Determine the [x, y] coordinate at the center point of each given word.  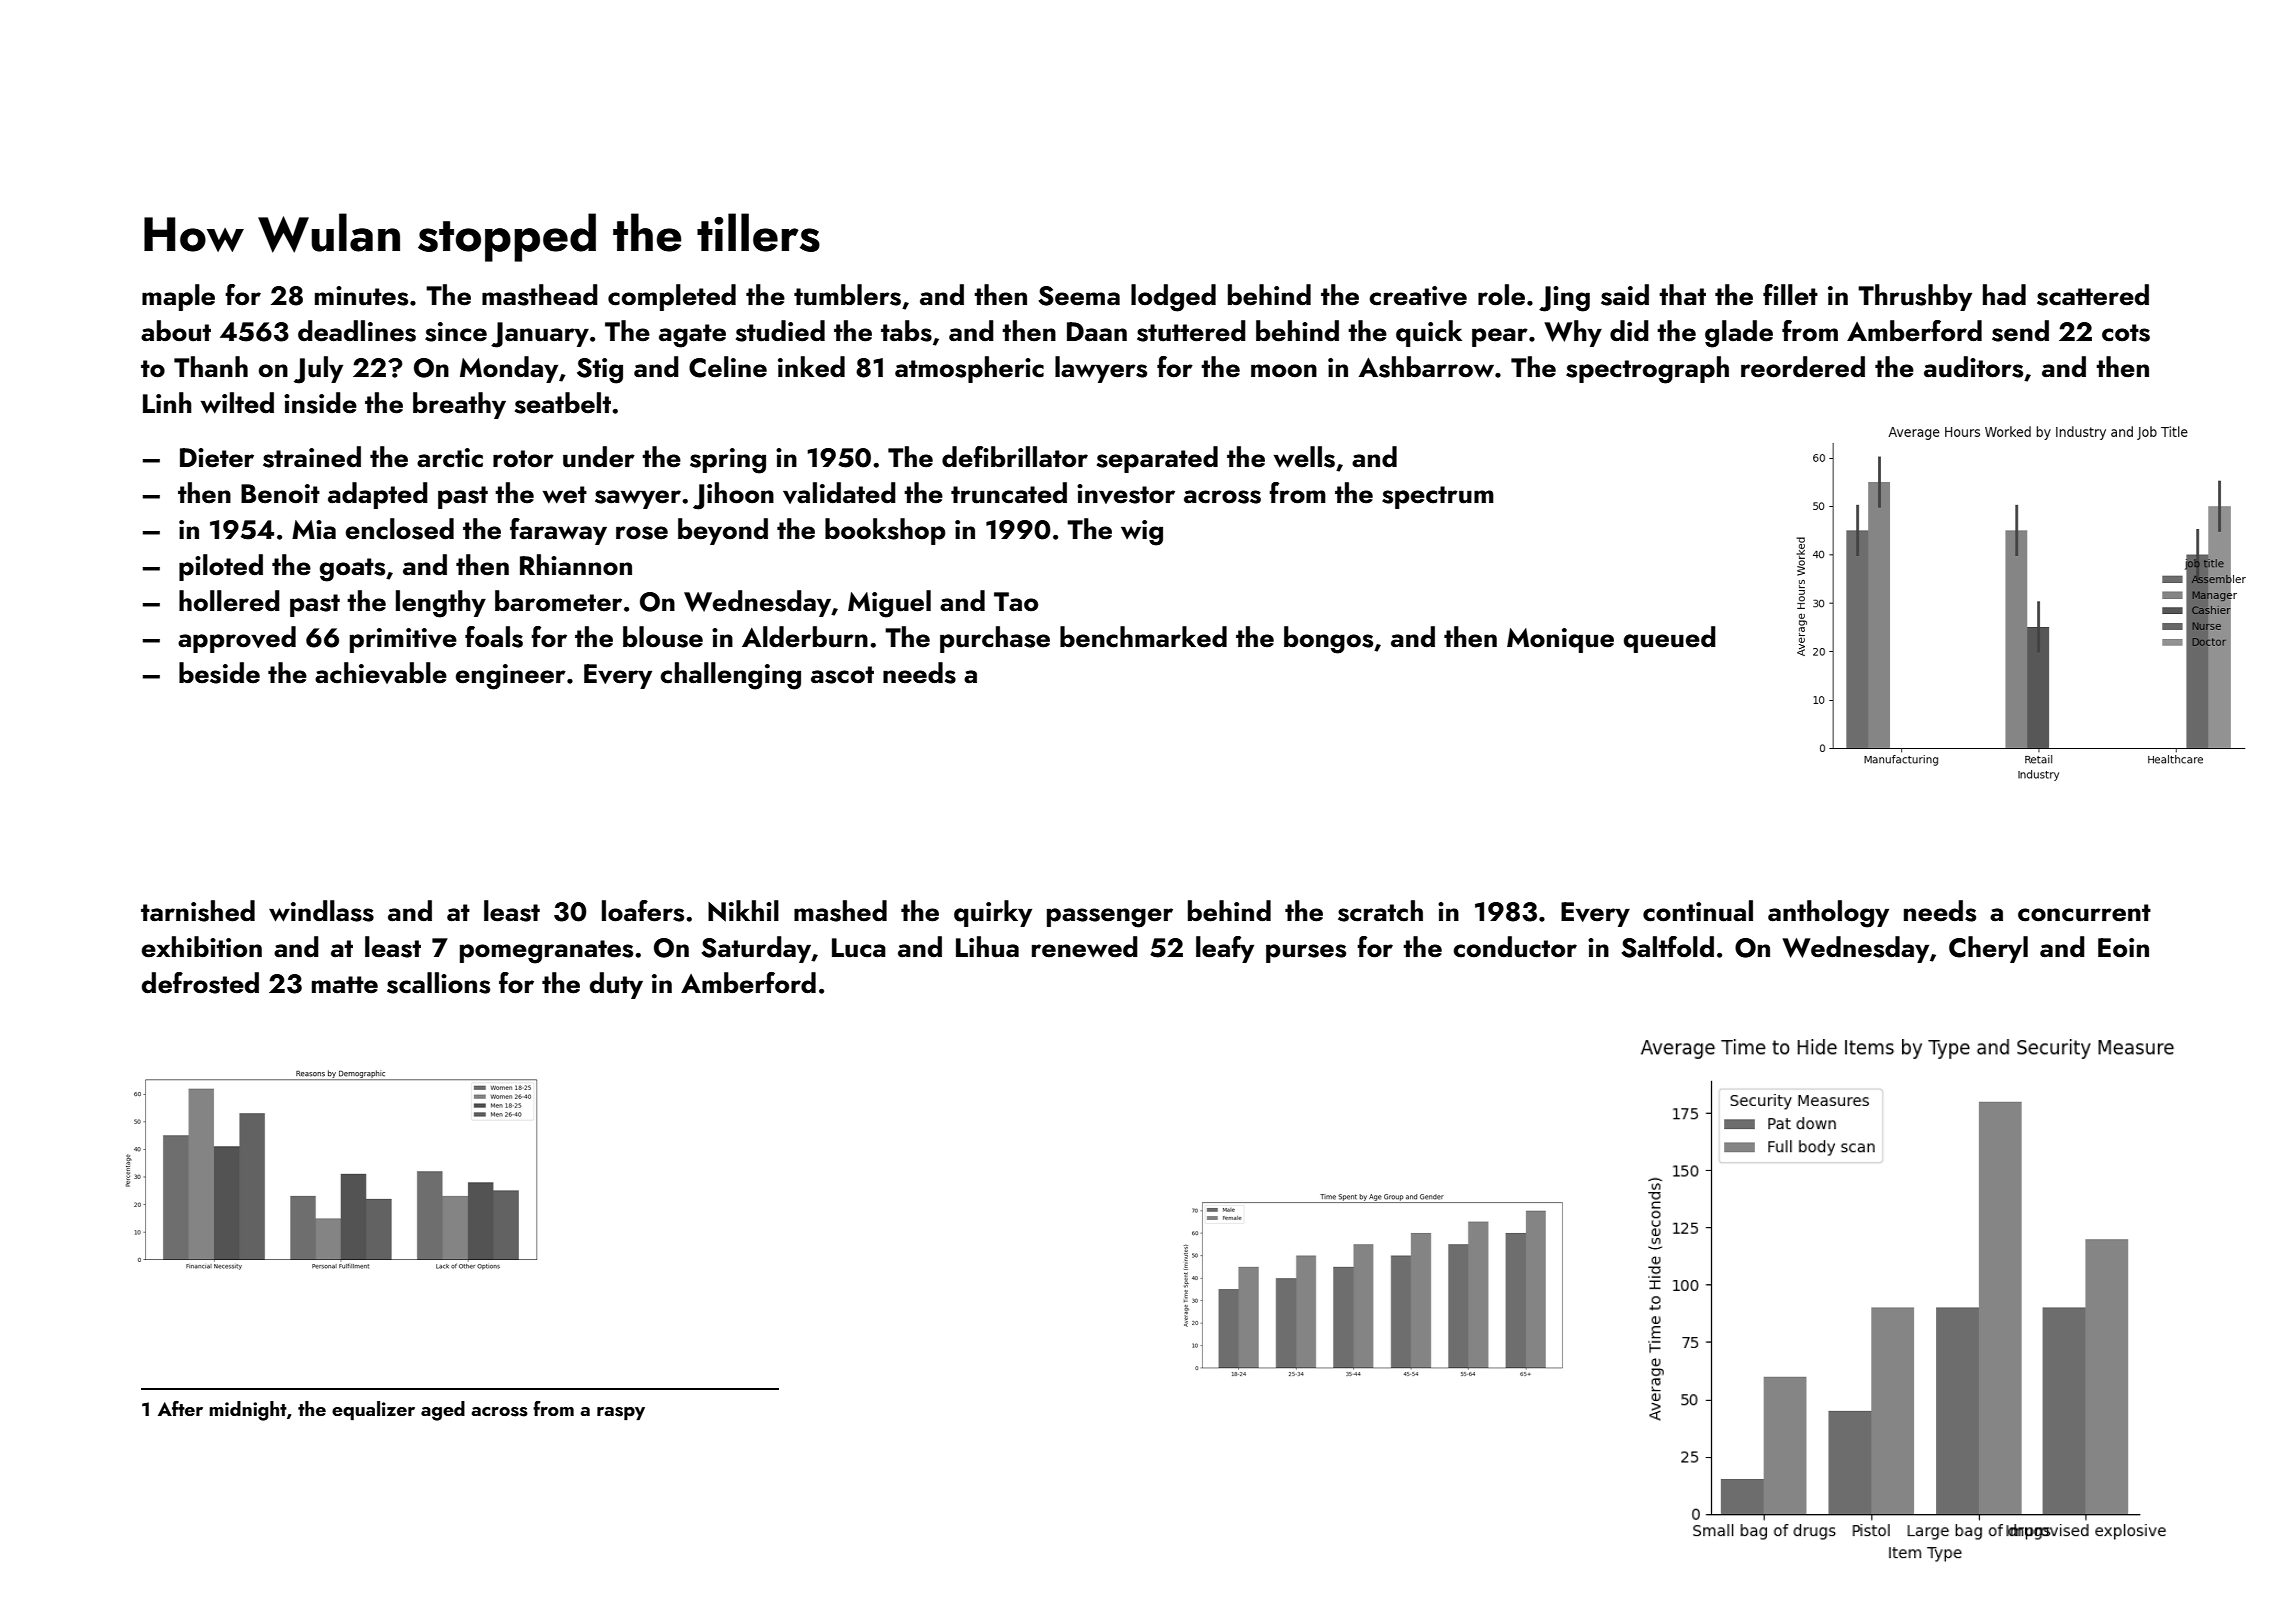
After [180, 1408]
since [456, 332]
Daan [1097, 332]
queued [1670, 639]
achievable [381, 673]
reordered [1803, 367]
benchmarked [1143, 637]
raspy [621, 1413]
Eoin [2123, 948]
